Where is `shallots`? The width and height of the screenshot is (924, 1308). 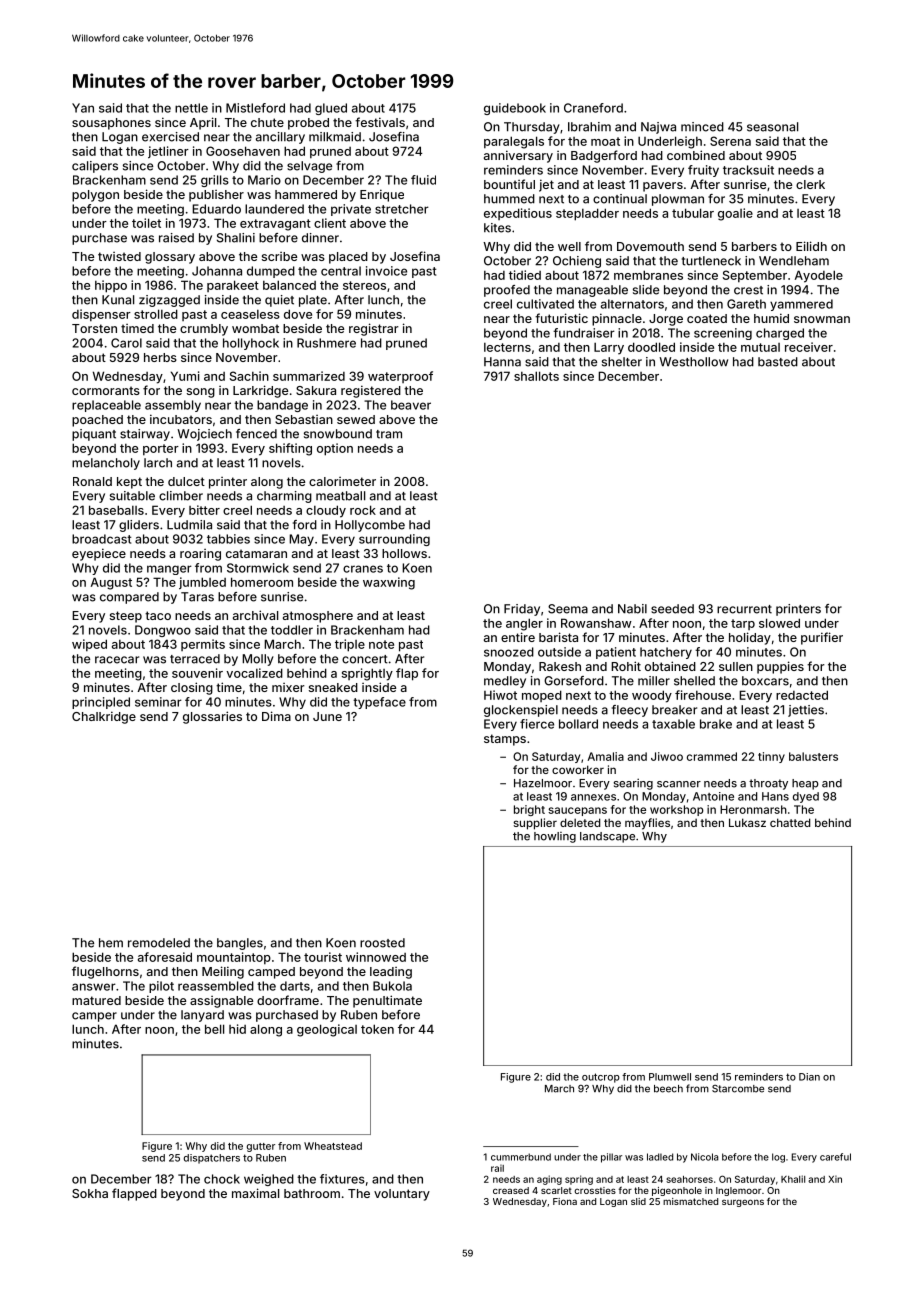 shallots is located at coordinates (536, 376).
